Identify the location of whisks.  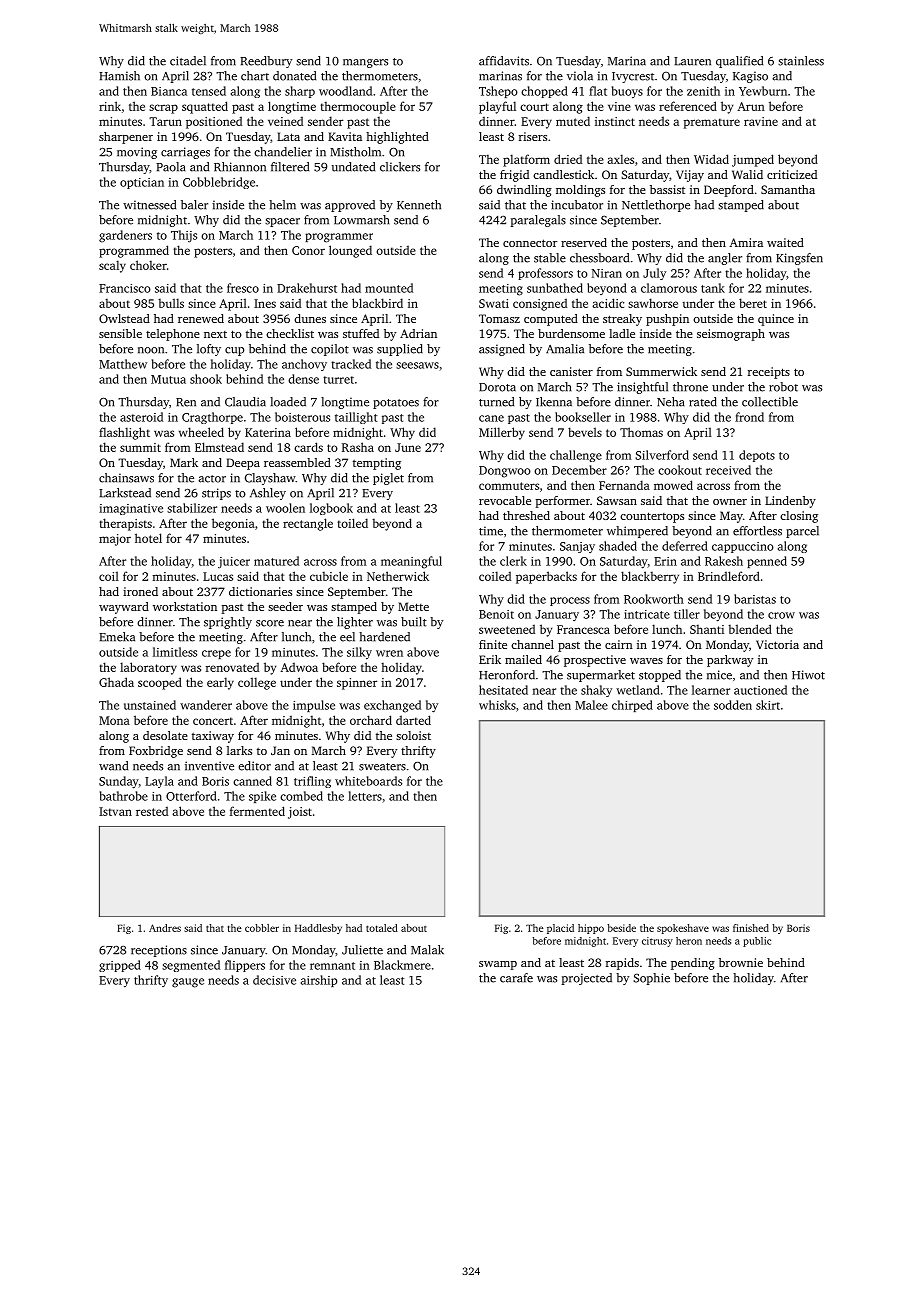
(497, 705).
